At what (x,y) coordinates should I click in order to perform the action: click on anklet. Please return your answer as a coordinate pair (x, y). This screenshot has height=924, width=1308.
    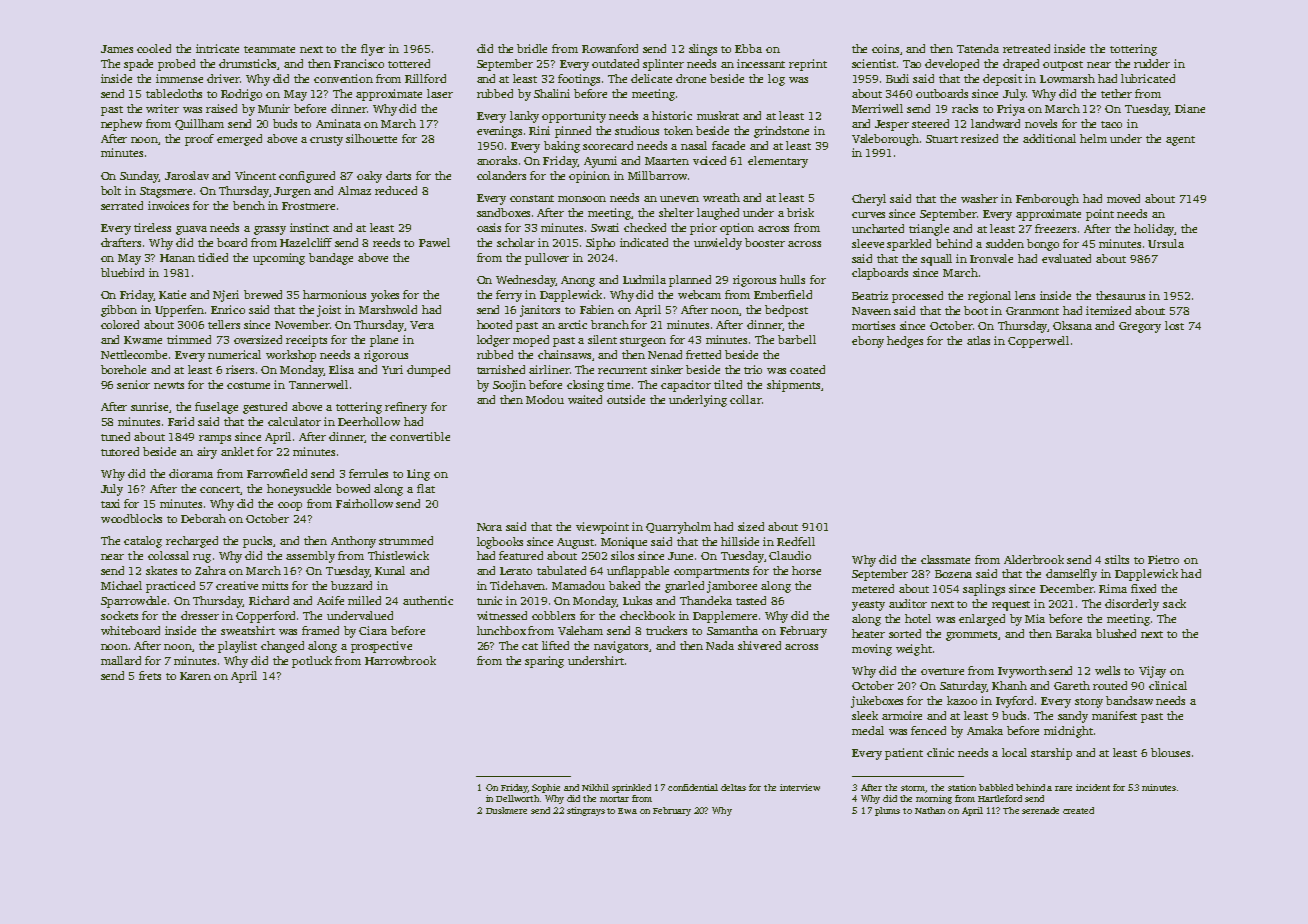
    Looking at the image, I should click on (237, 451).
